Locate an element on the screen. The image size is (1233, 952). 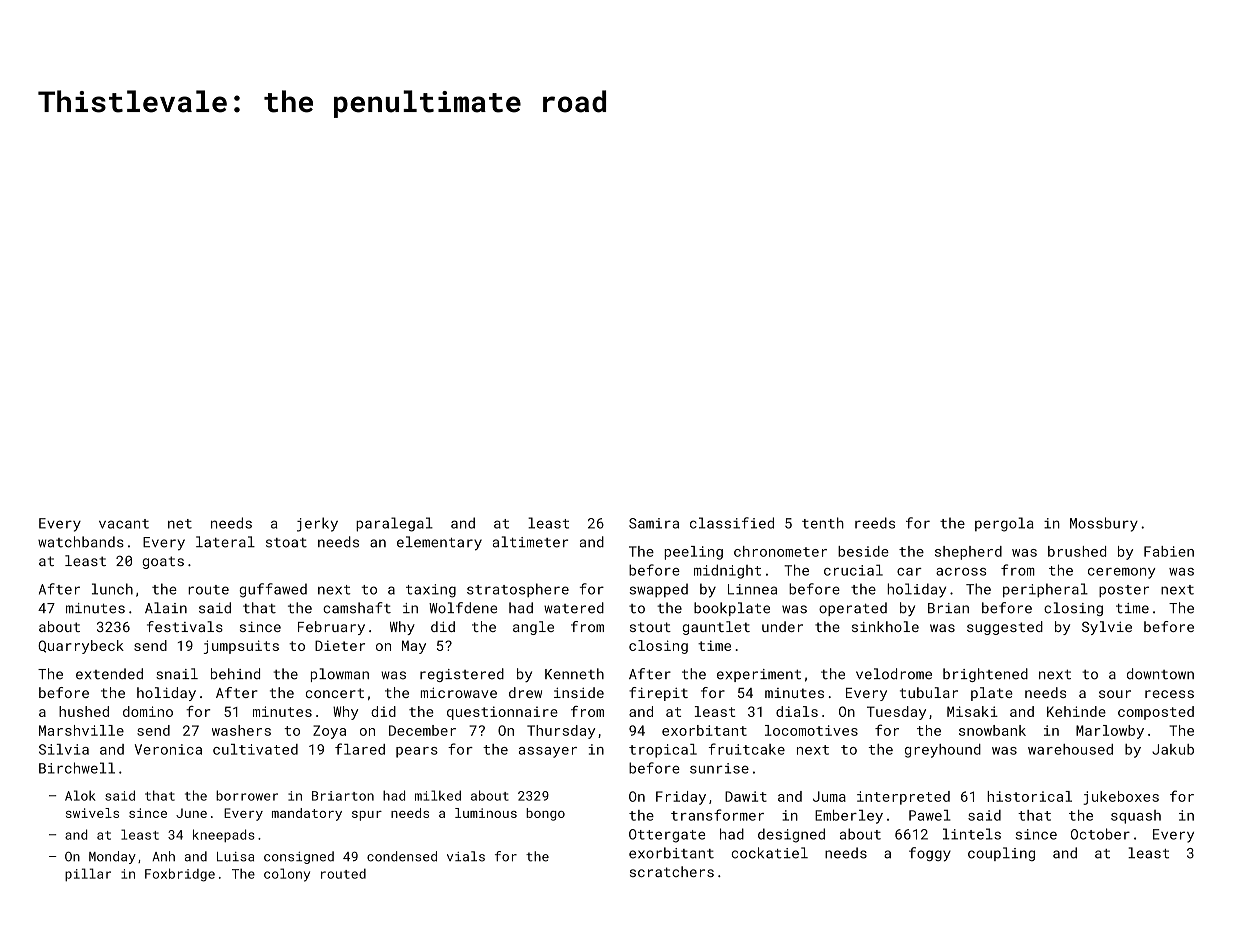
Mossbury is located at coordinates (1104, 524).
